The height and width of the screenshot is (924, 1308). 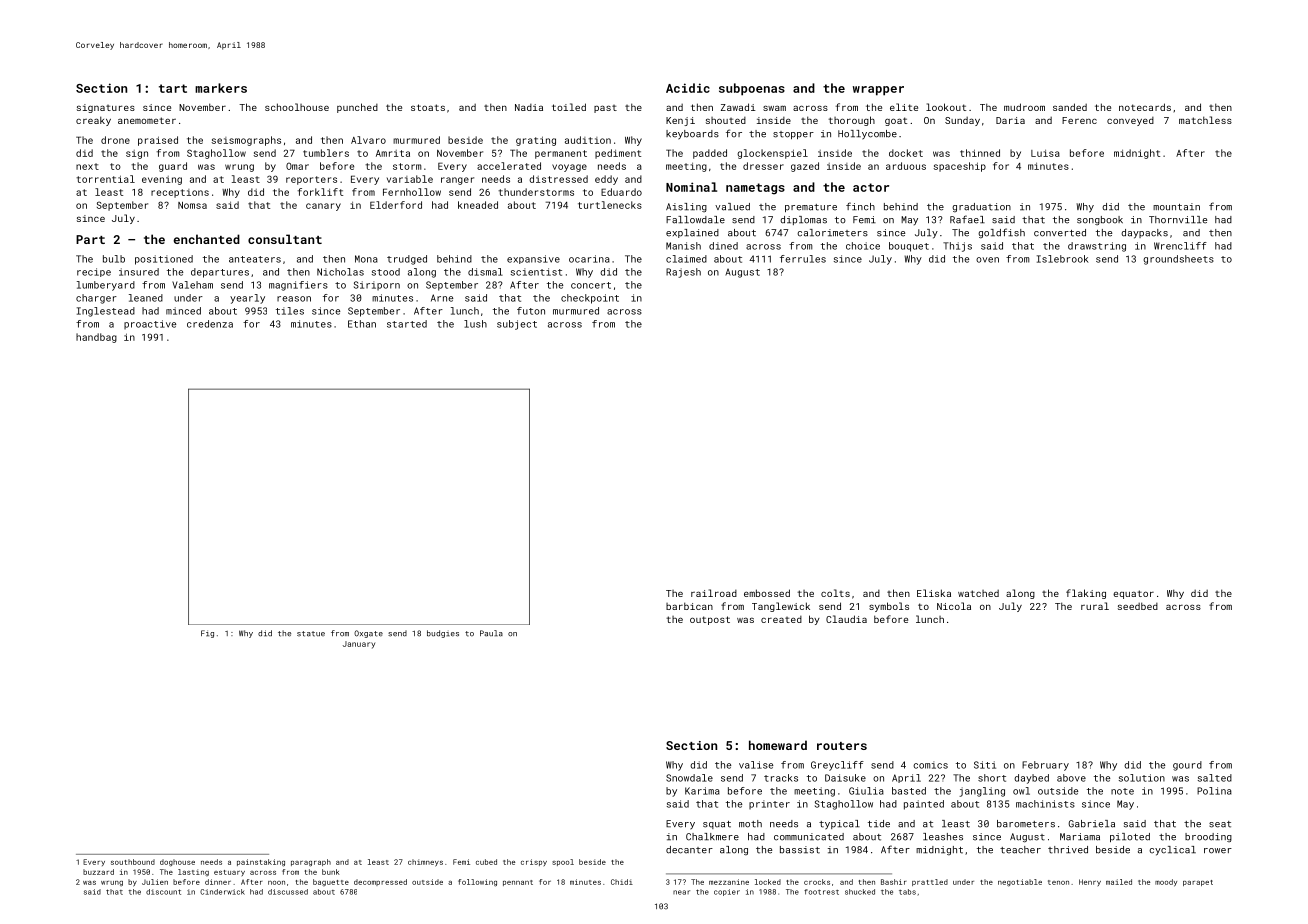 What do you see at coordinates (297, 107) in the screenshot?
I see `schoolhouse` at bounding box center [297, 107].
